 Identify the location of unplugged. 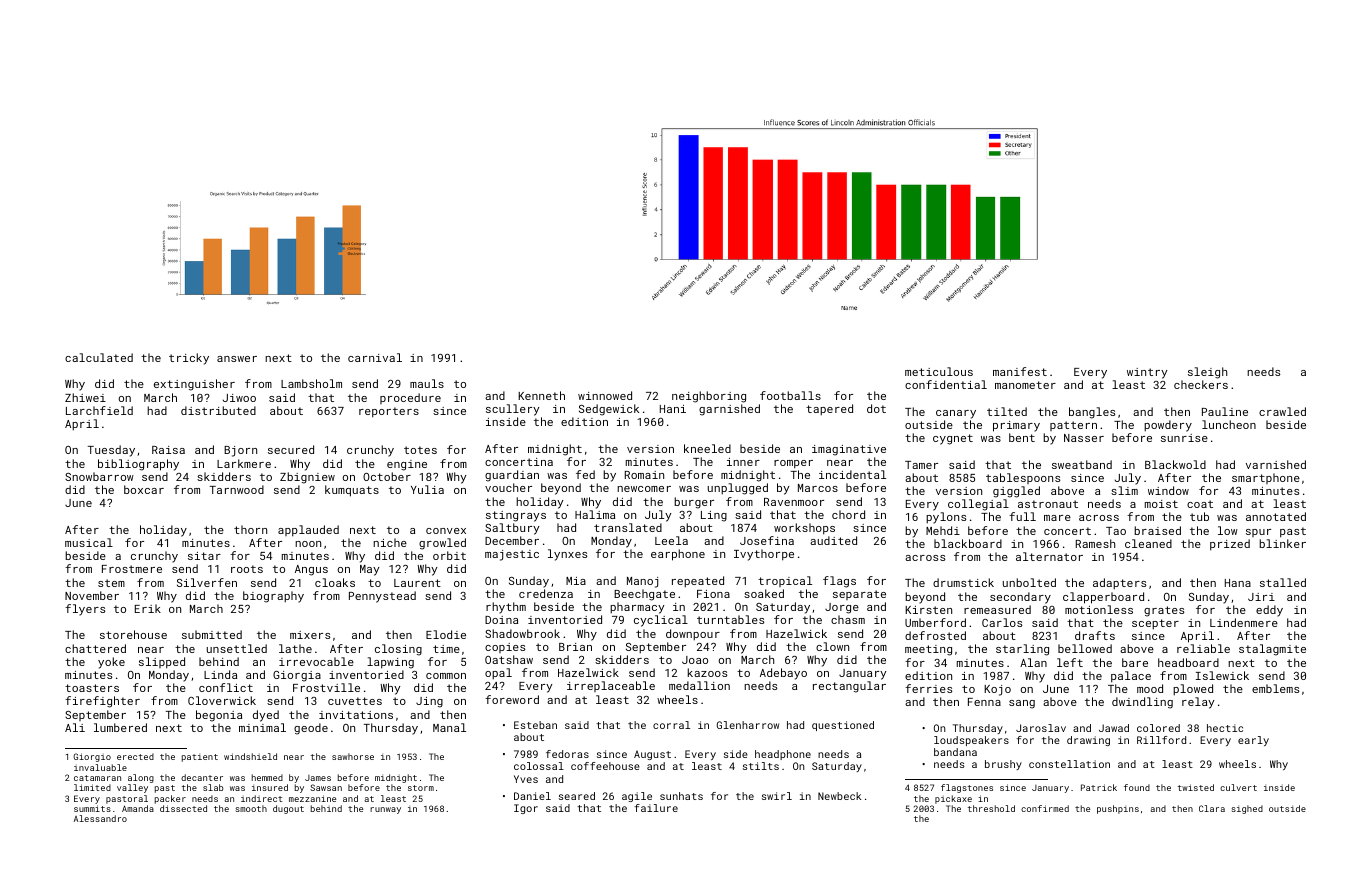
(738, 489).
